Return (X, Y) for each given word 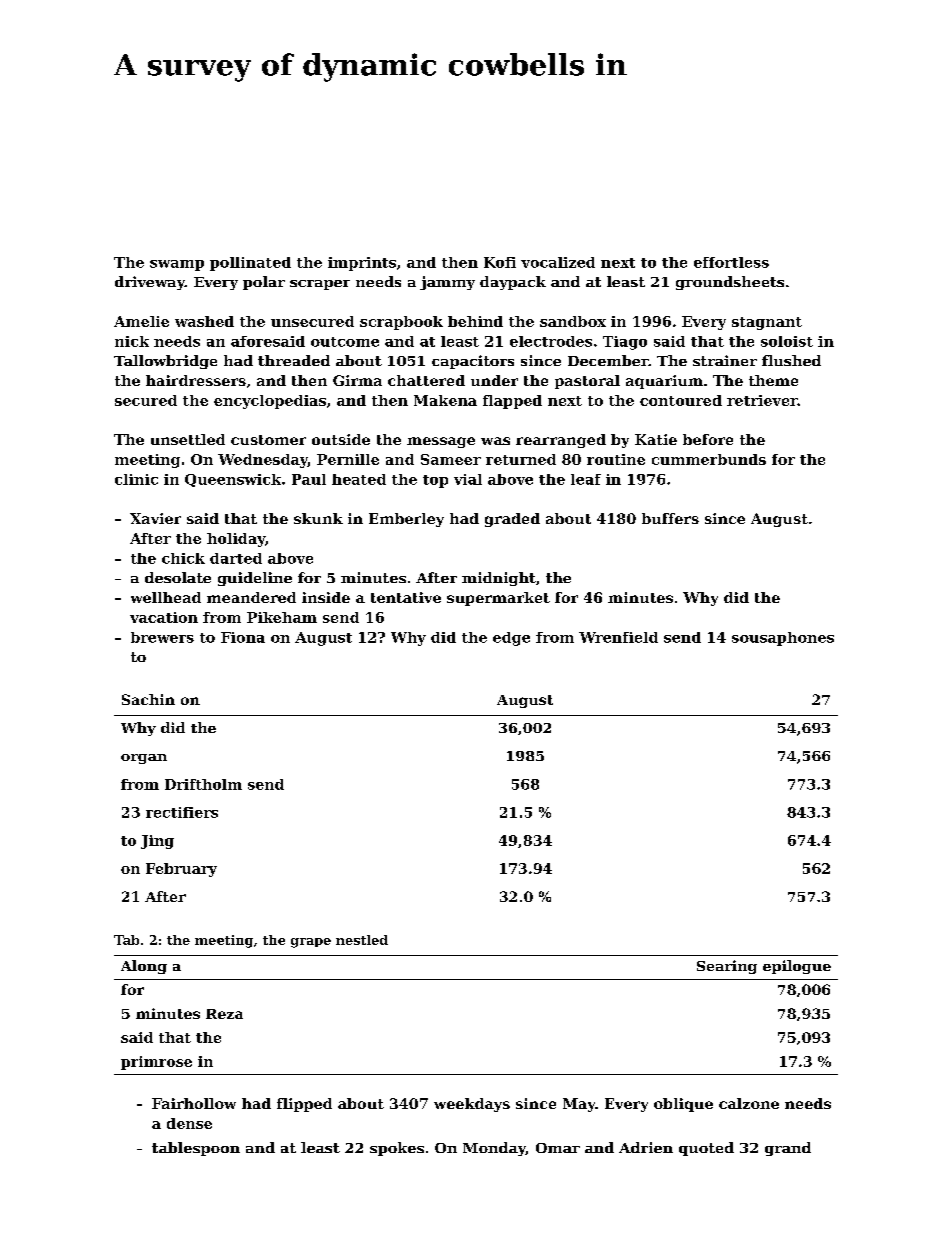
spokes (397, 1149)
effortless (731, 262)
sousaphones (783, 639)
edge (511, 639)
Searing (727, 967)
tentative (406, 597)
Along (144, 967)
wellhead (166, 597)
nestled (362, 940)
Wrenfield (618, 637)
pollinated (250, 264)
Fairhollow (194, 1103)
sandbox (573, 321)
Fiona (243, 637)
